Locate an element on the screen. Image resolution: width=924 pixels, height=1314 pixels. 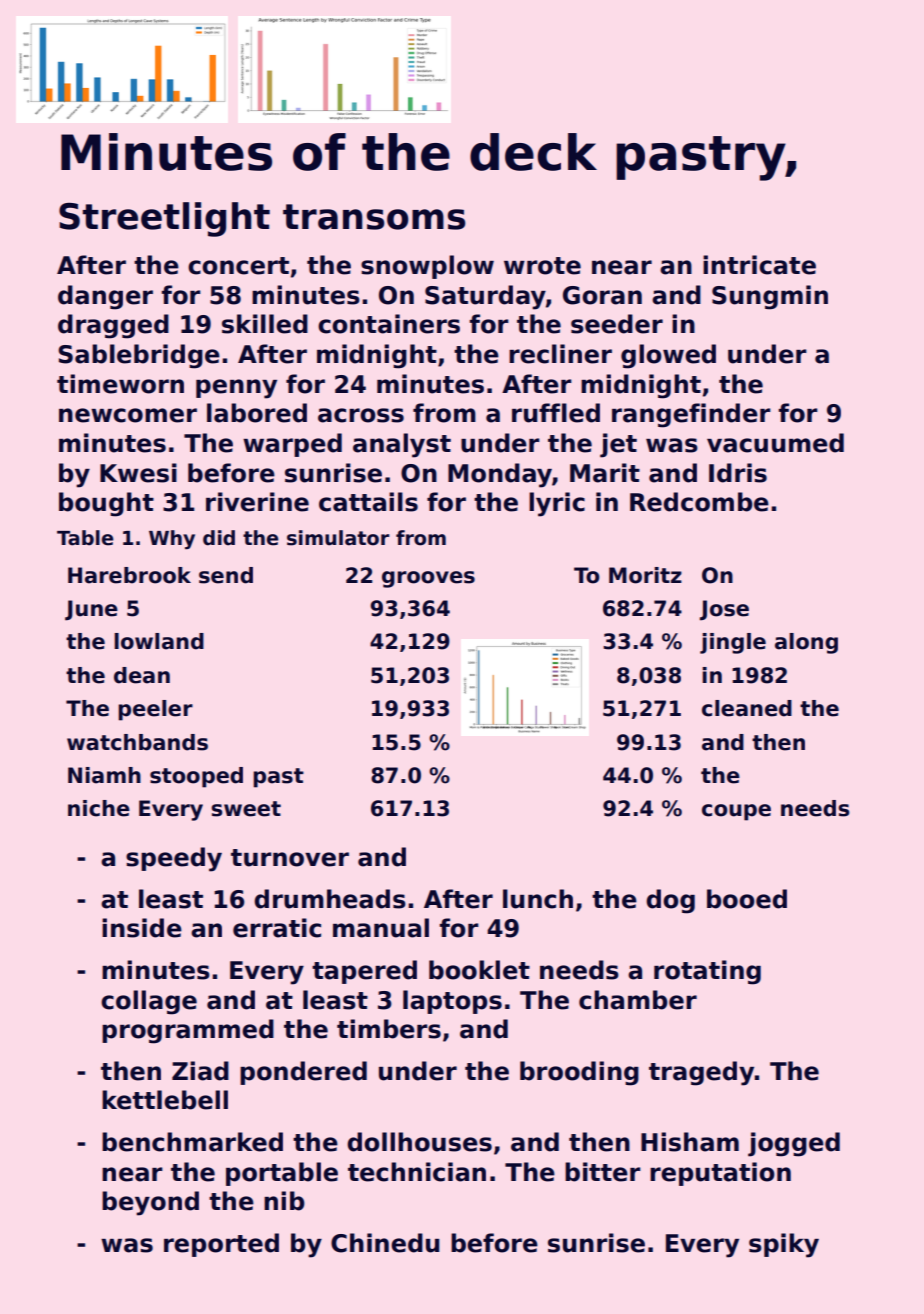
concert is located at coordinates (238, 266).
